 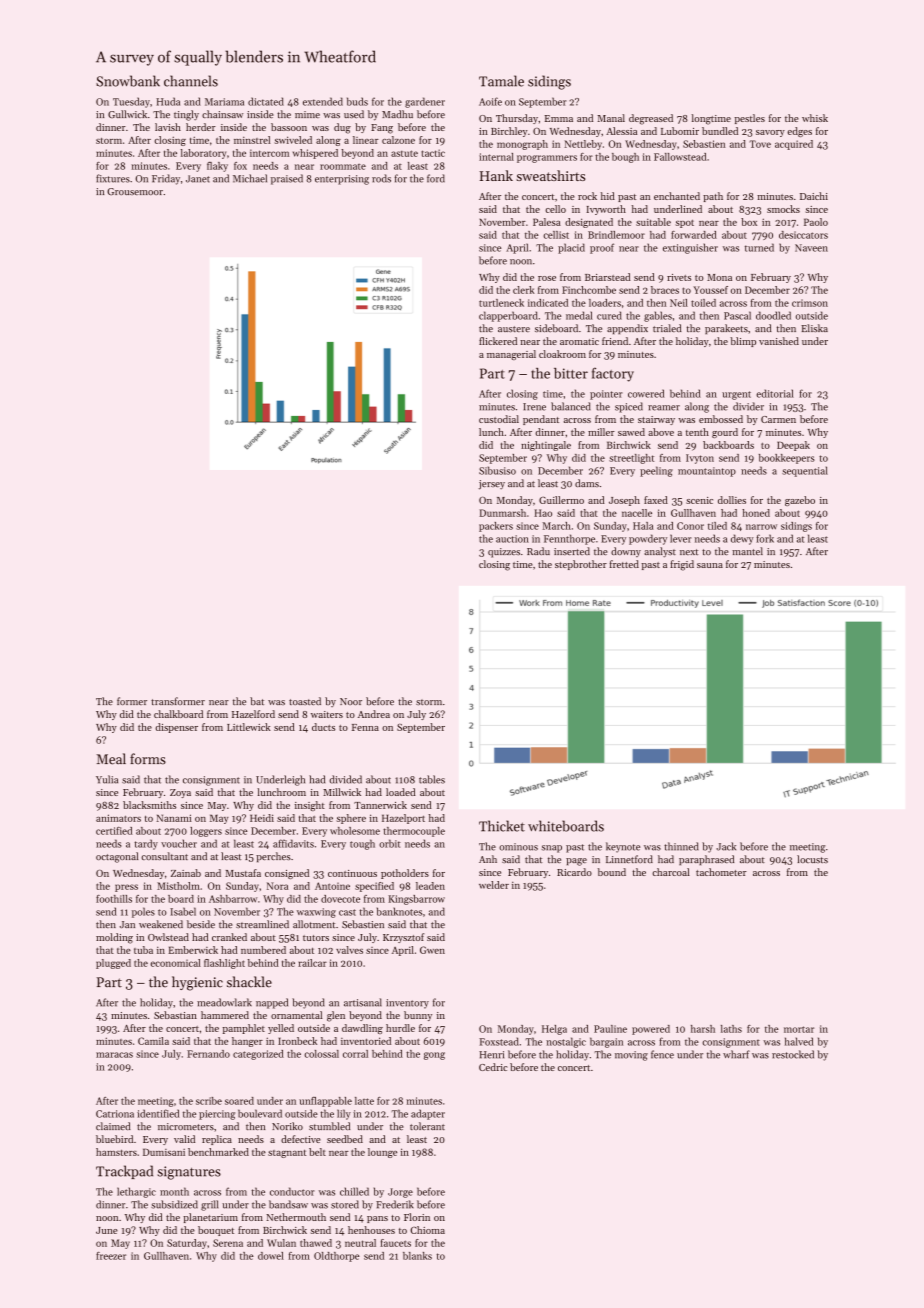 I want to click on mortar, so click(x=799, y=1029).
